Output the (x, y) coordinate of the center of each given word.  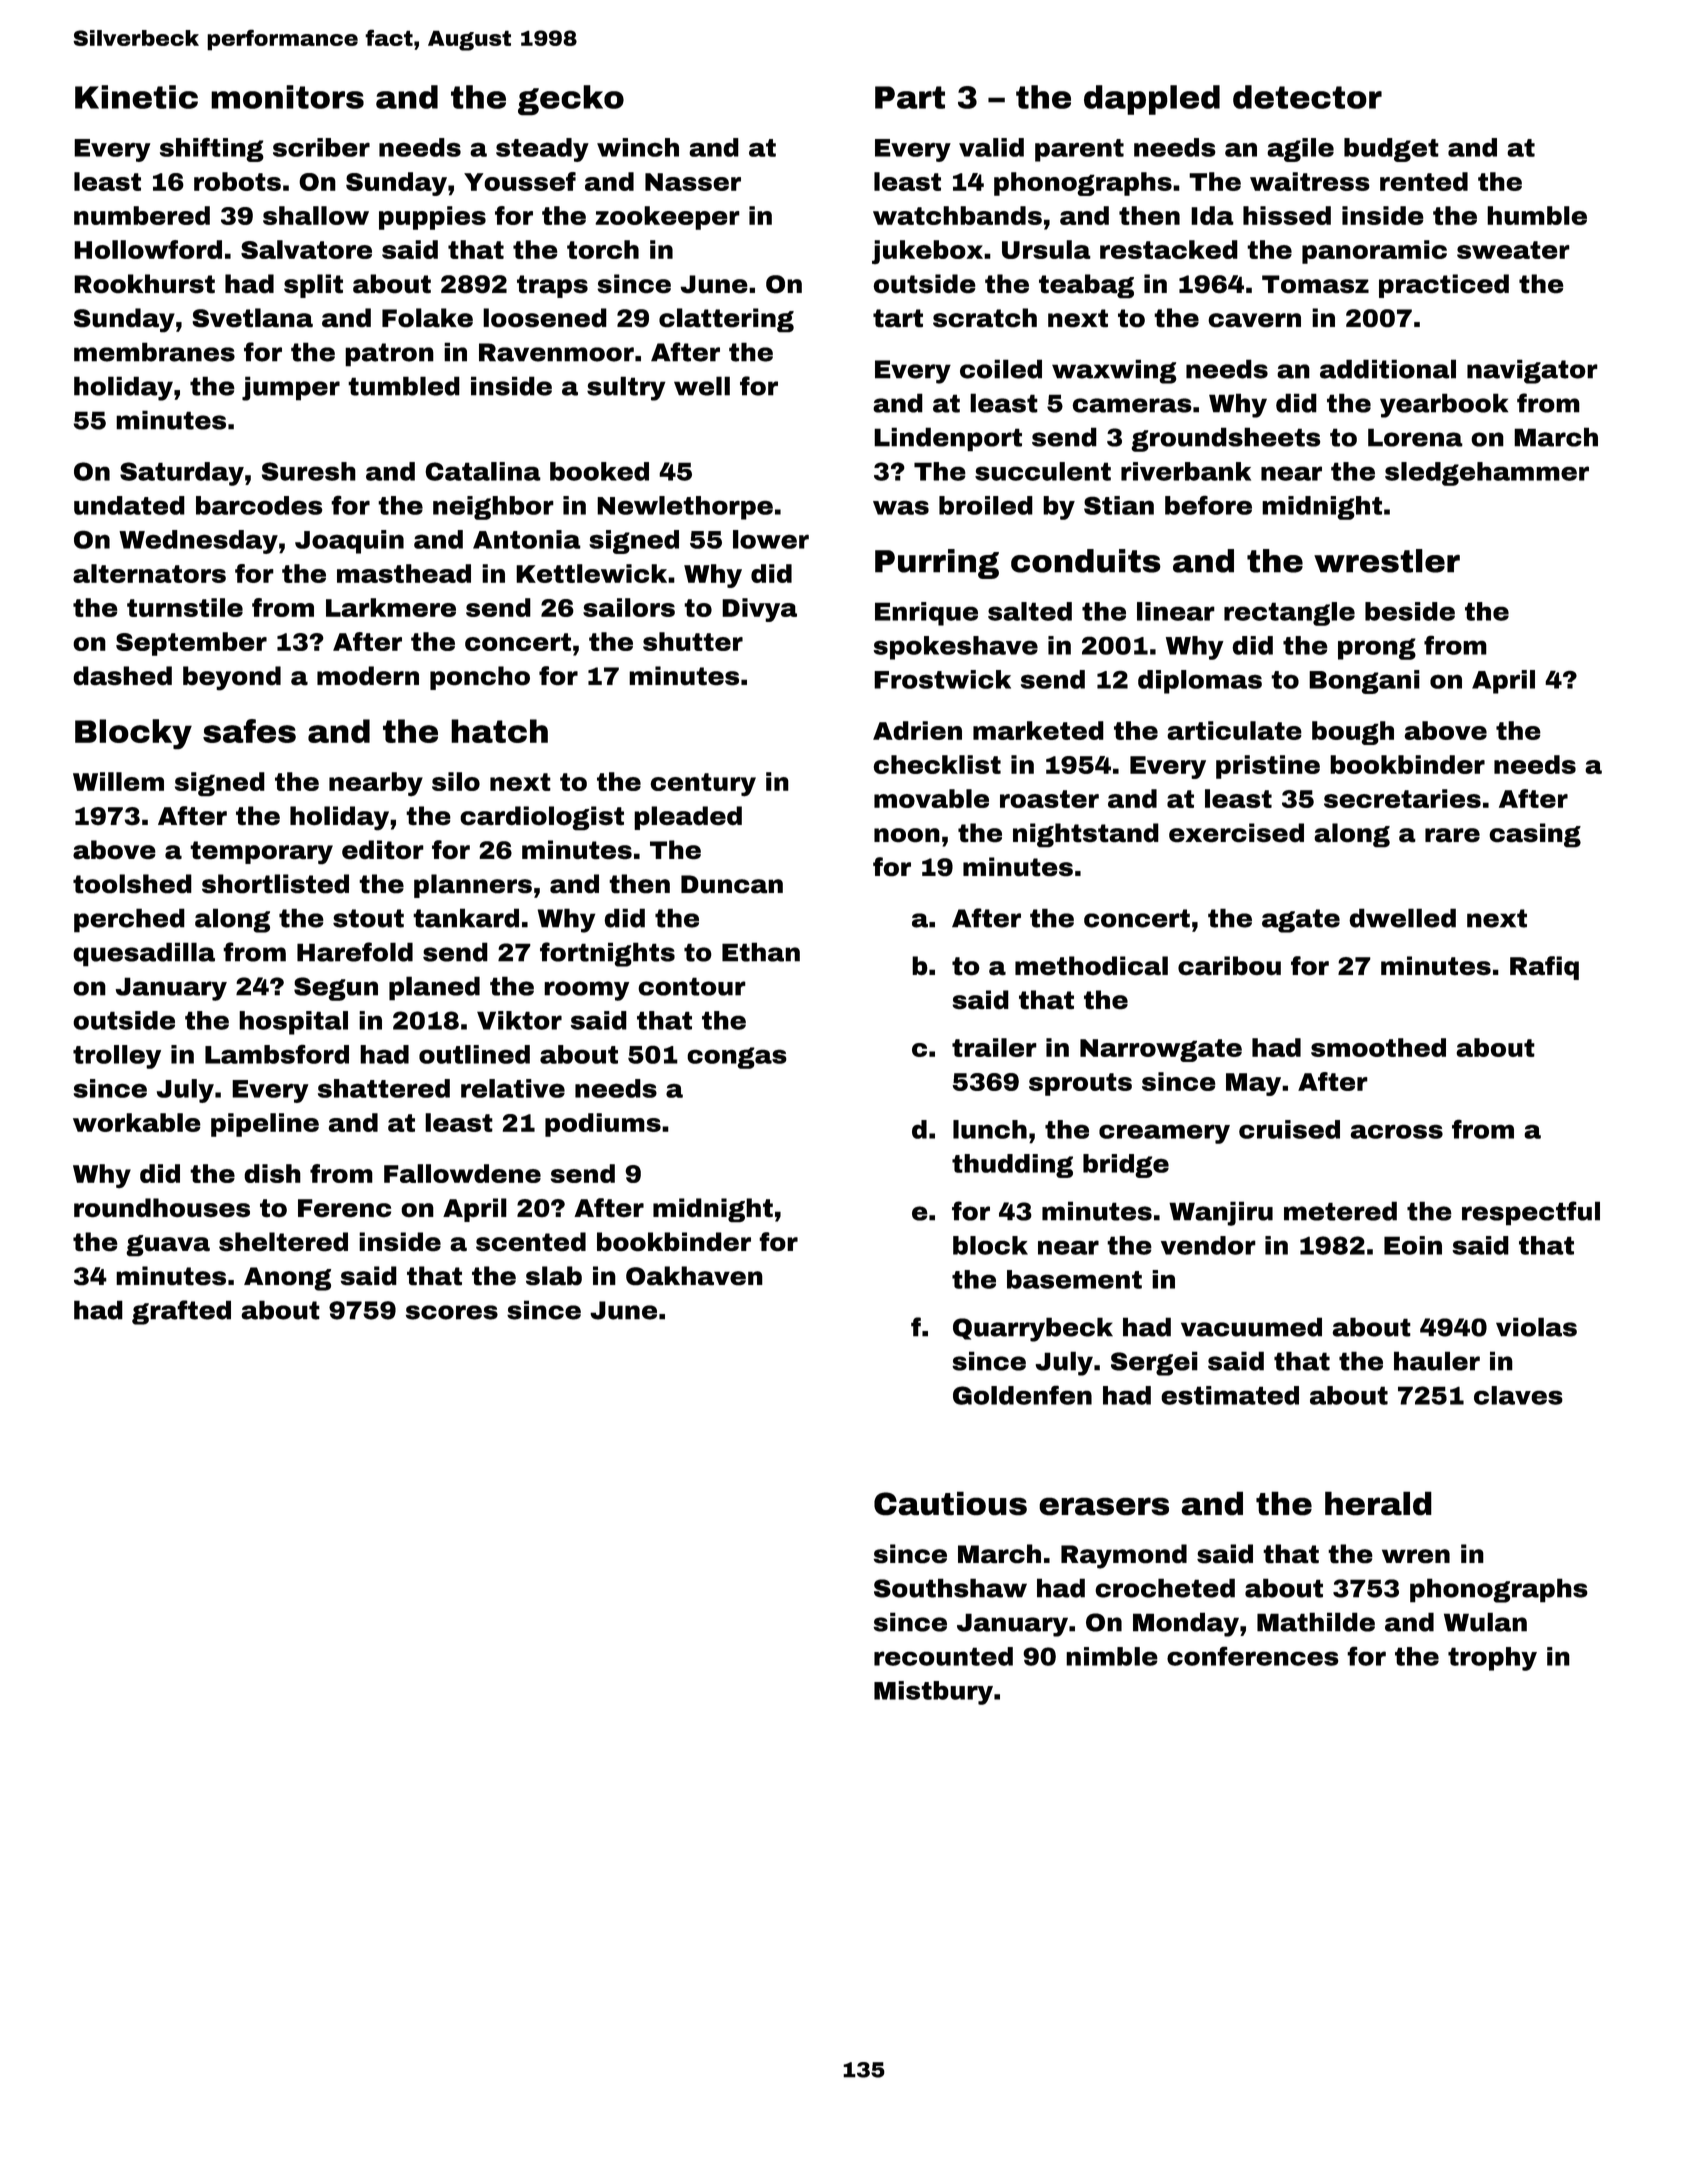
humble (1537, 215)
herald (1378, 1503)
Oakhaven (694, 1276)
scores (452, 1312)
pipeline (265, 1125)
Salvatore (306, 249)
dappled (1152, 100)
